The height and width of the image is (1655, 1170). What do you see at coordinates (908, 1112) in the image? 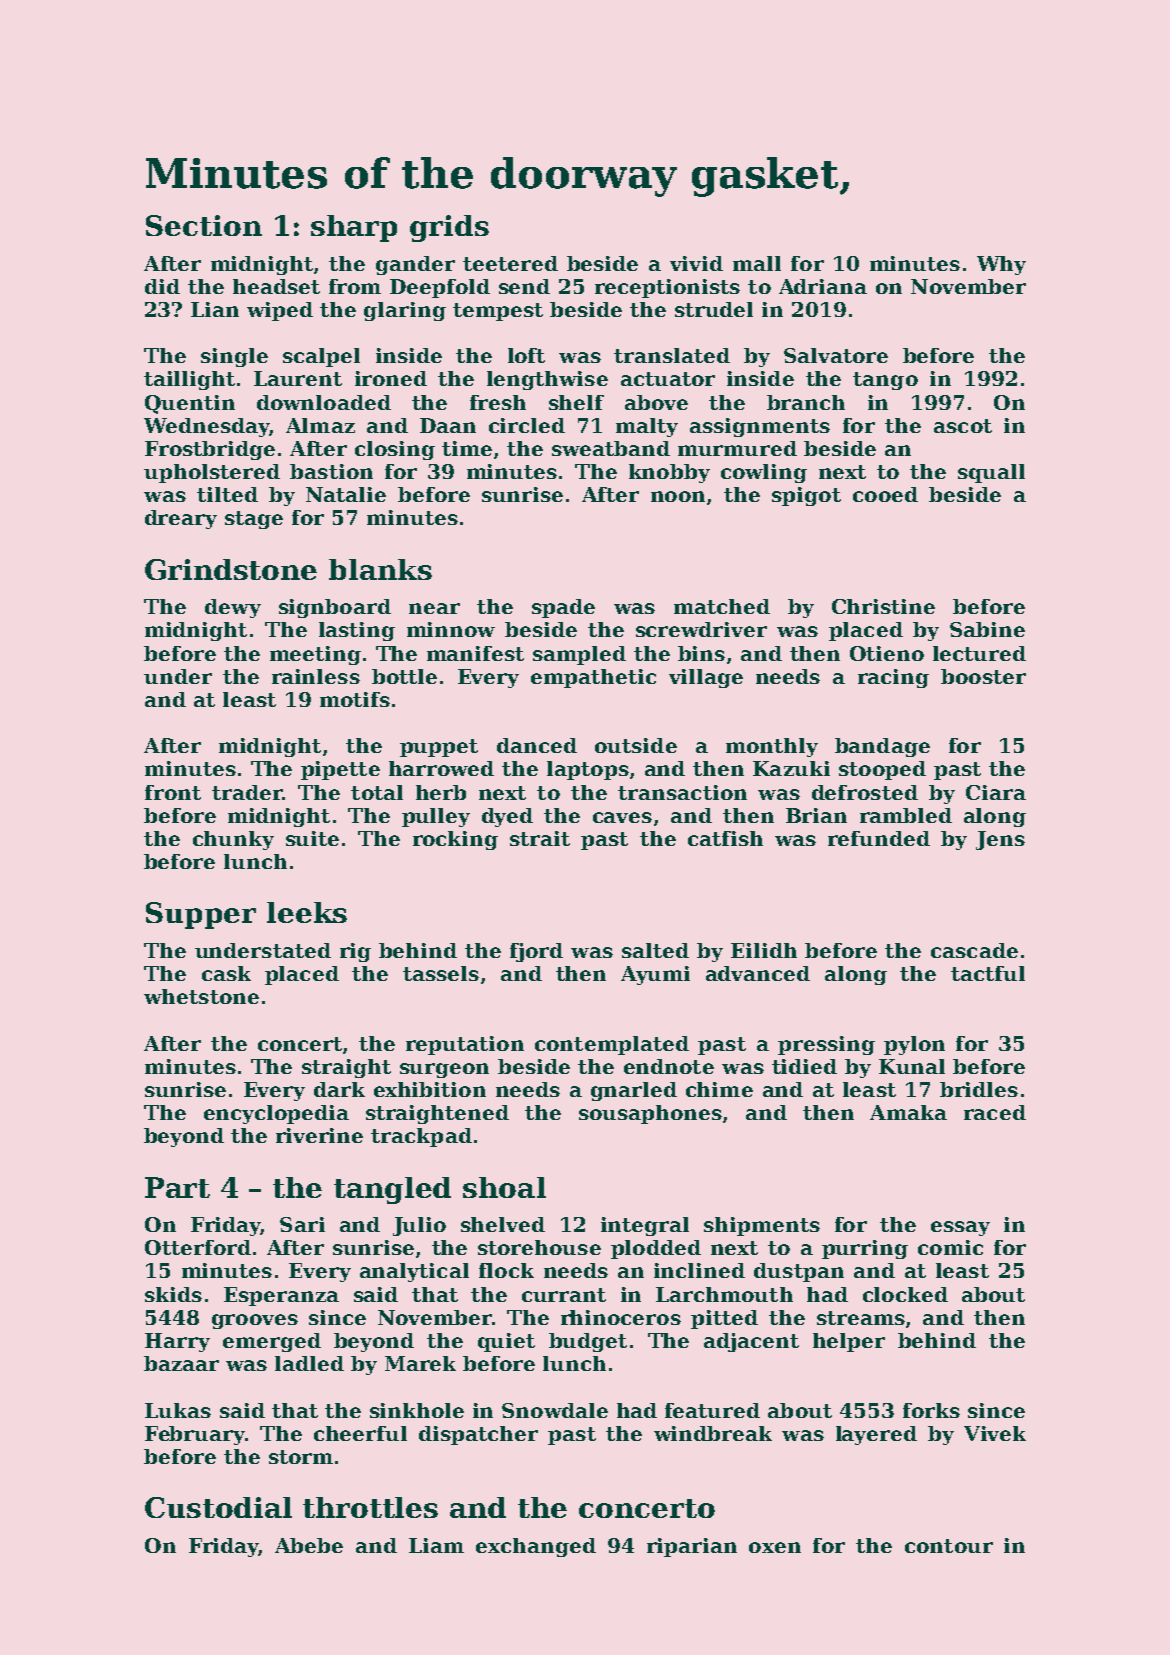
I see `Amaka` at bounding box center [908, 1112].
